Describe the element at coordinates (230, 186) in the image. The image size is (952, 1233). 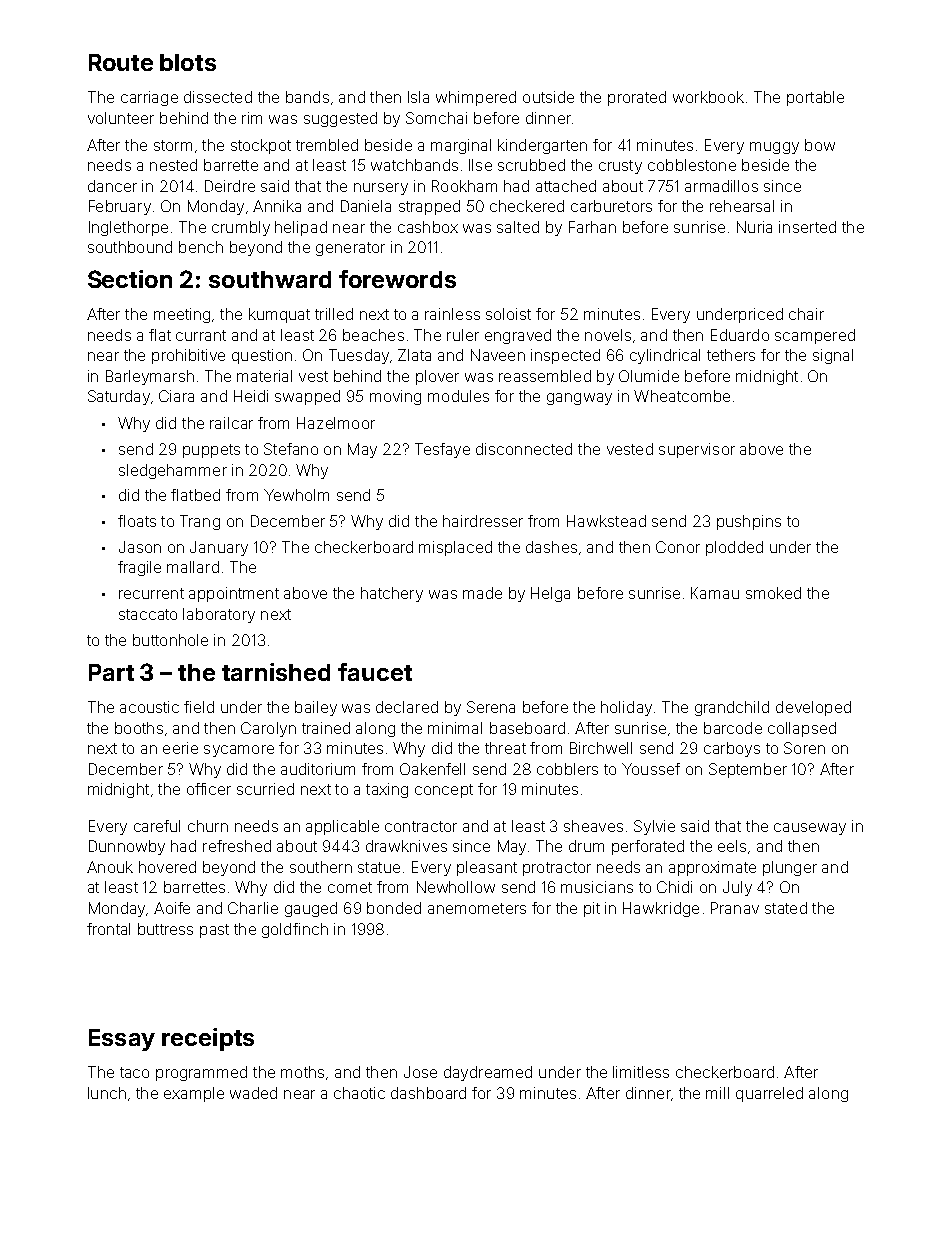
I see `Deirdre` at that location.
